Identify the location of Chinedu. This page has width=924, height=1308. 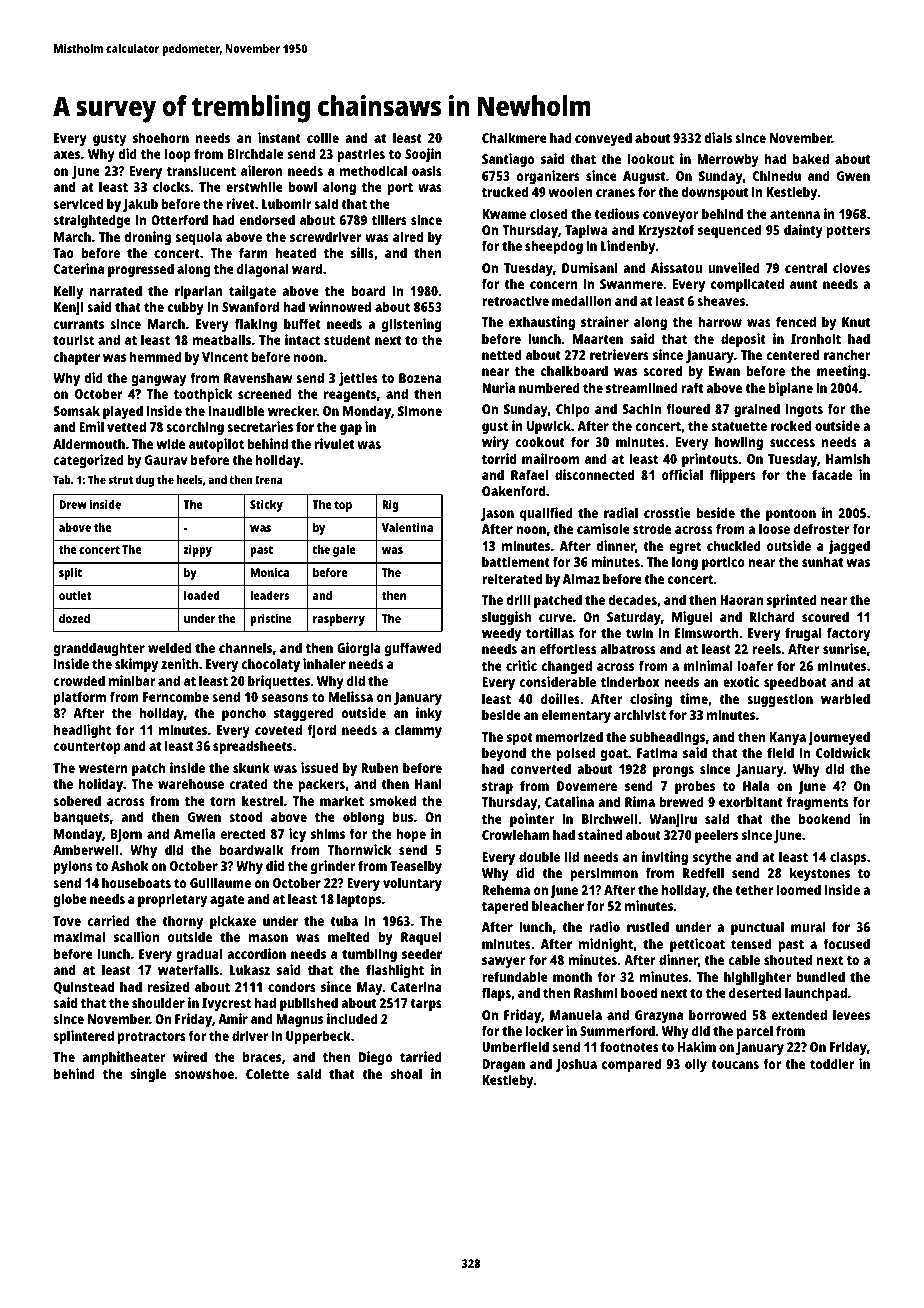
(777, 175).
